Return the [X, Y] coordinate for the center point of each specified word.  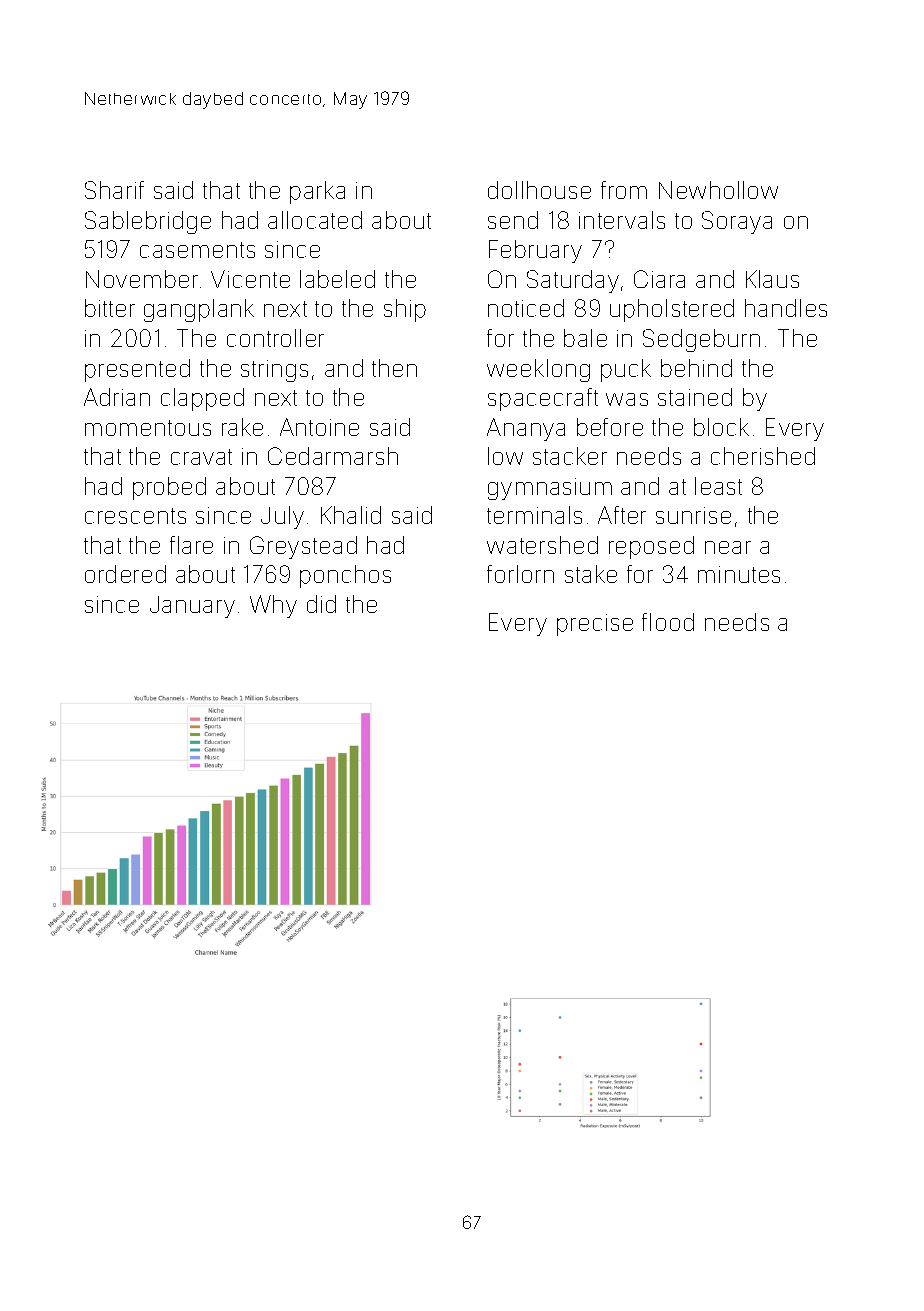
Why [273, 606]
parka [317, 192]
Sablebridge [148, 222]
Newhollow [718, 190]
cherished [763, 456]
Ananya [526, 429]
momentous [148, 428]
